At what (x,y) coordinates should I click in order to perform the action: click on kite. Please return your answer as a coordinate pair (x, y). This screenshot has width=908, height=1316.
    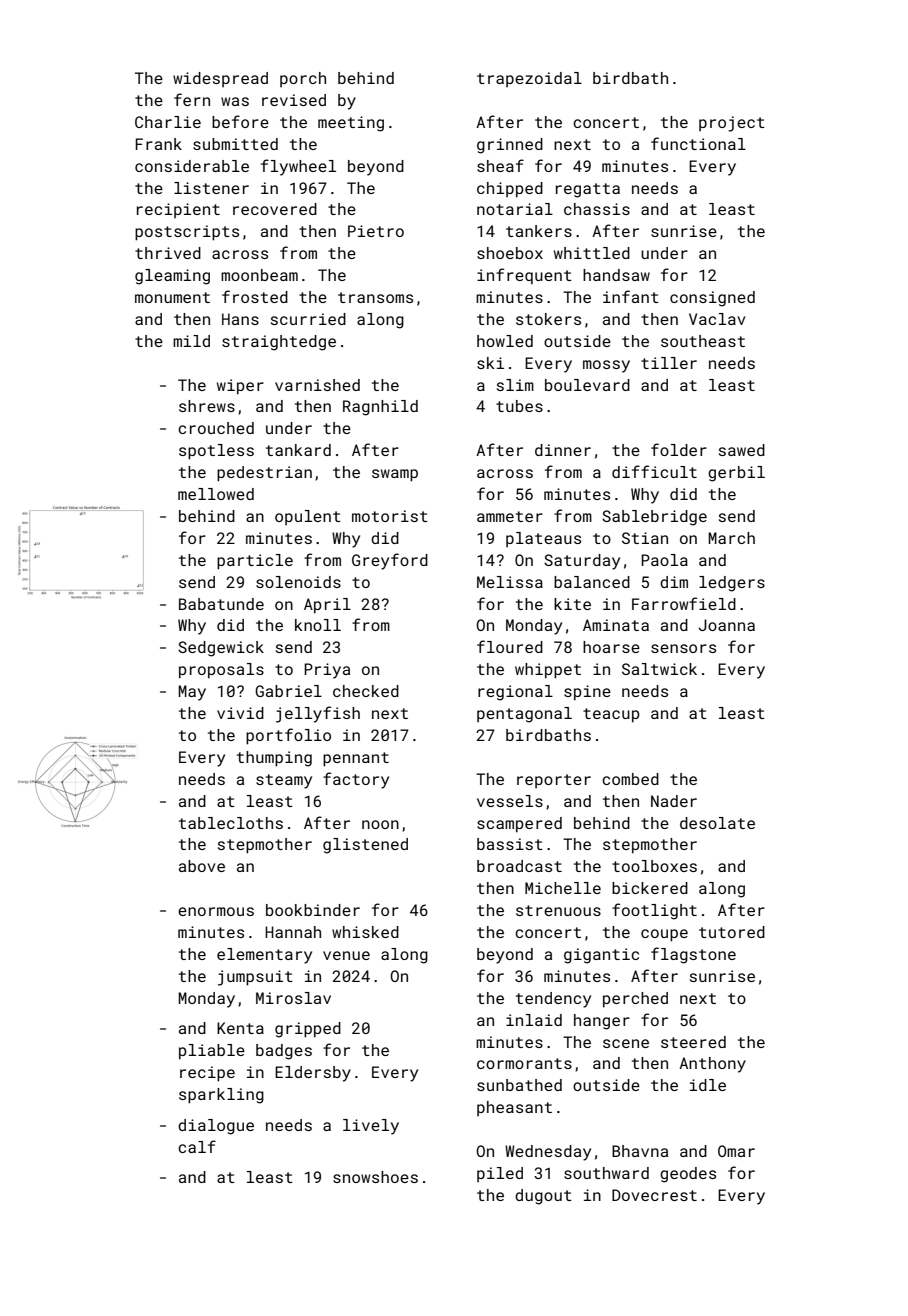
    Looking at the image, I should click on (572, 604).
